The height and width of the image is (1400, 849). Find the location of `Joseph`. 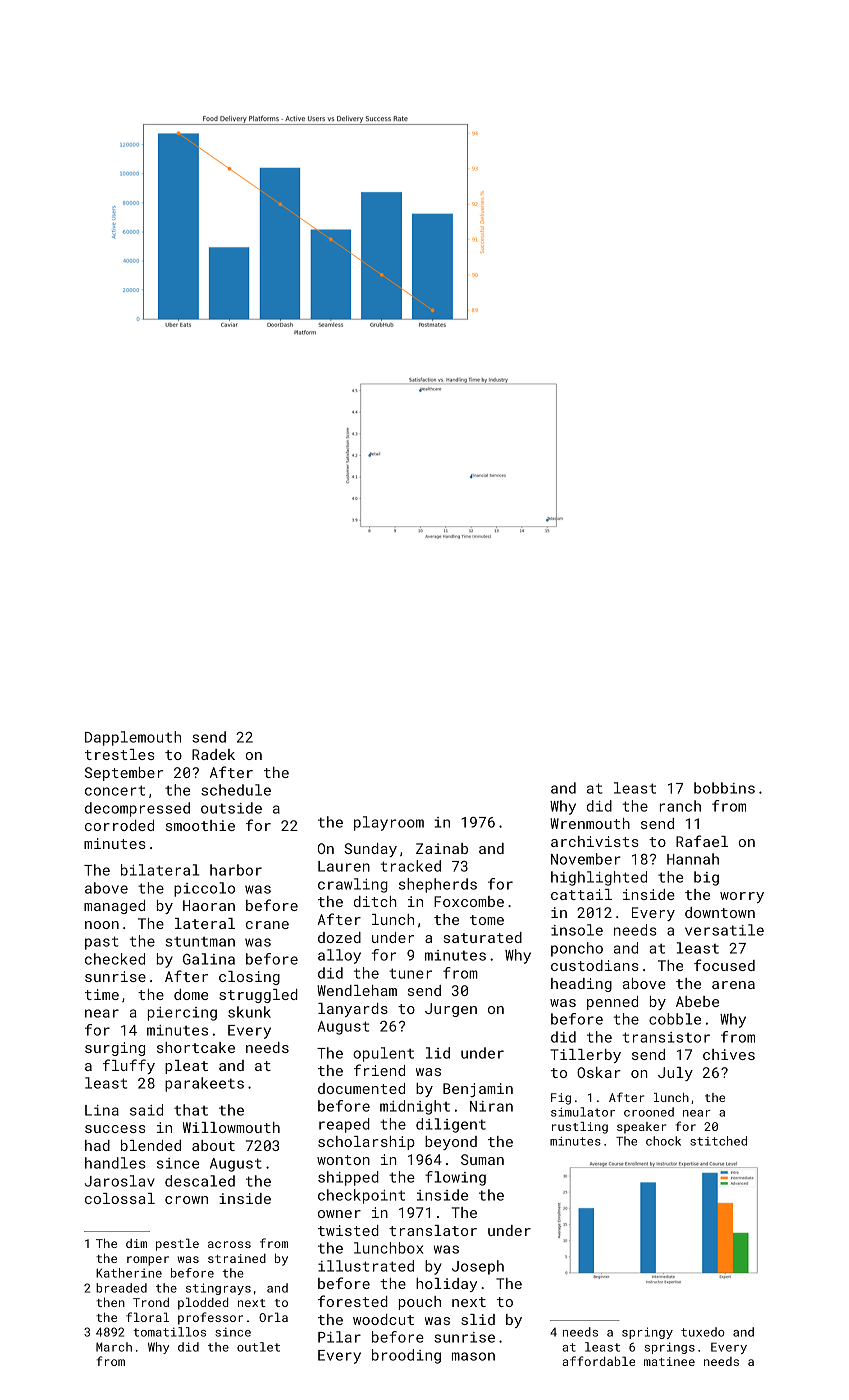

Joseph is located at coordinates (478, 1267).
